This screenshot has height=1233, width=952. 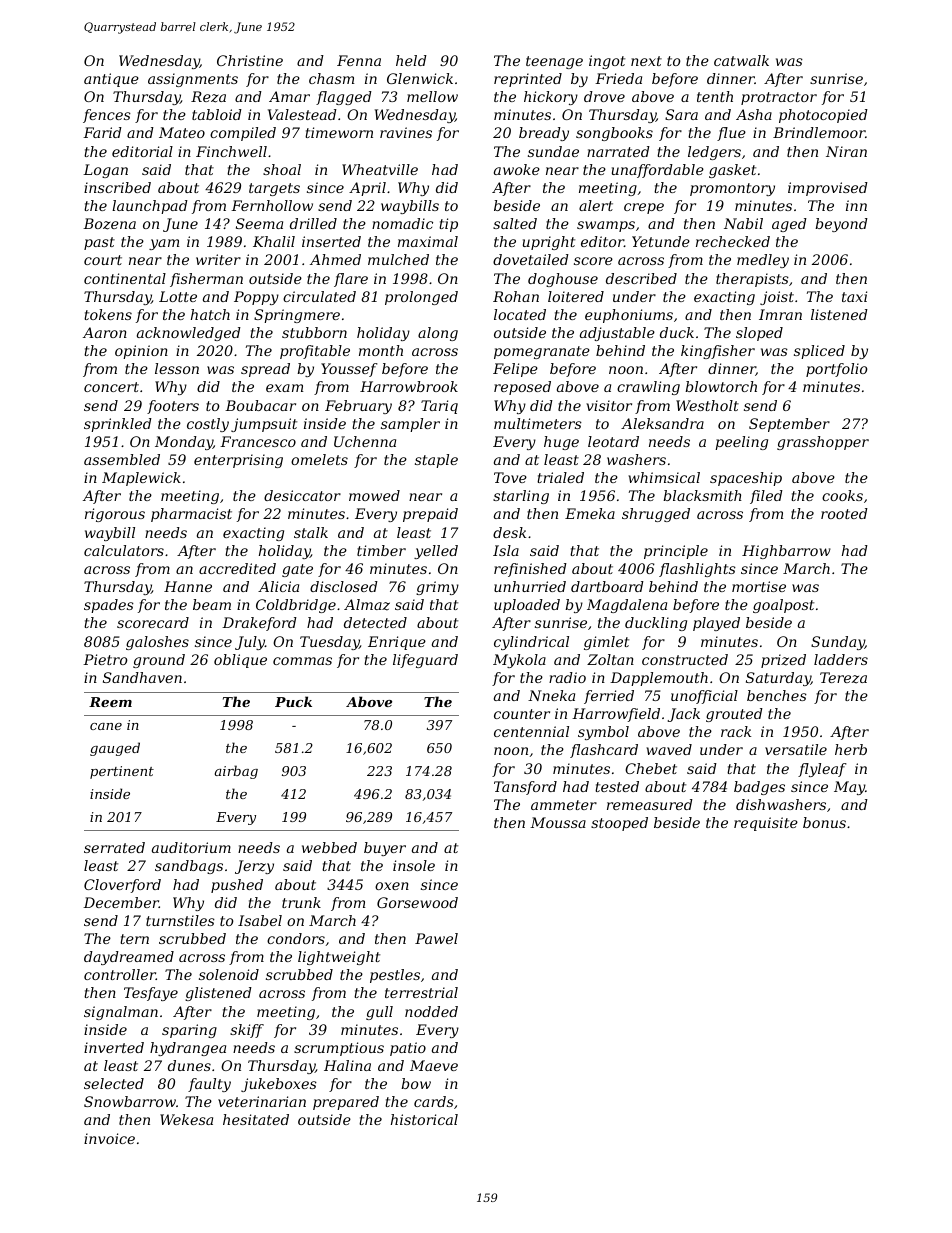 I want to click on dartboard, so click(x=607, y=586).
